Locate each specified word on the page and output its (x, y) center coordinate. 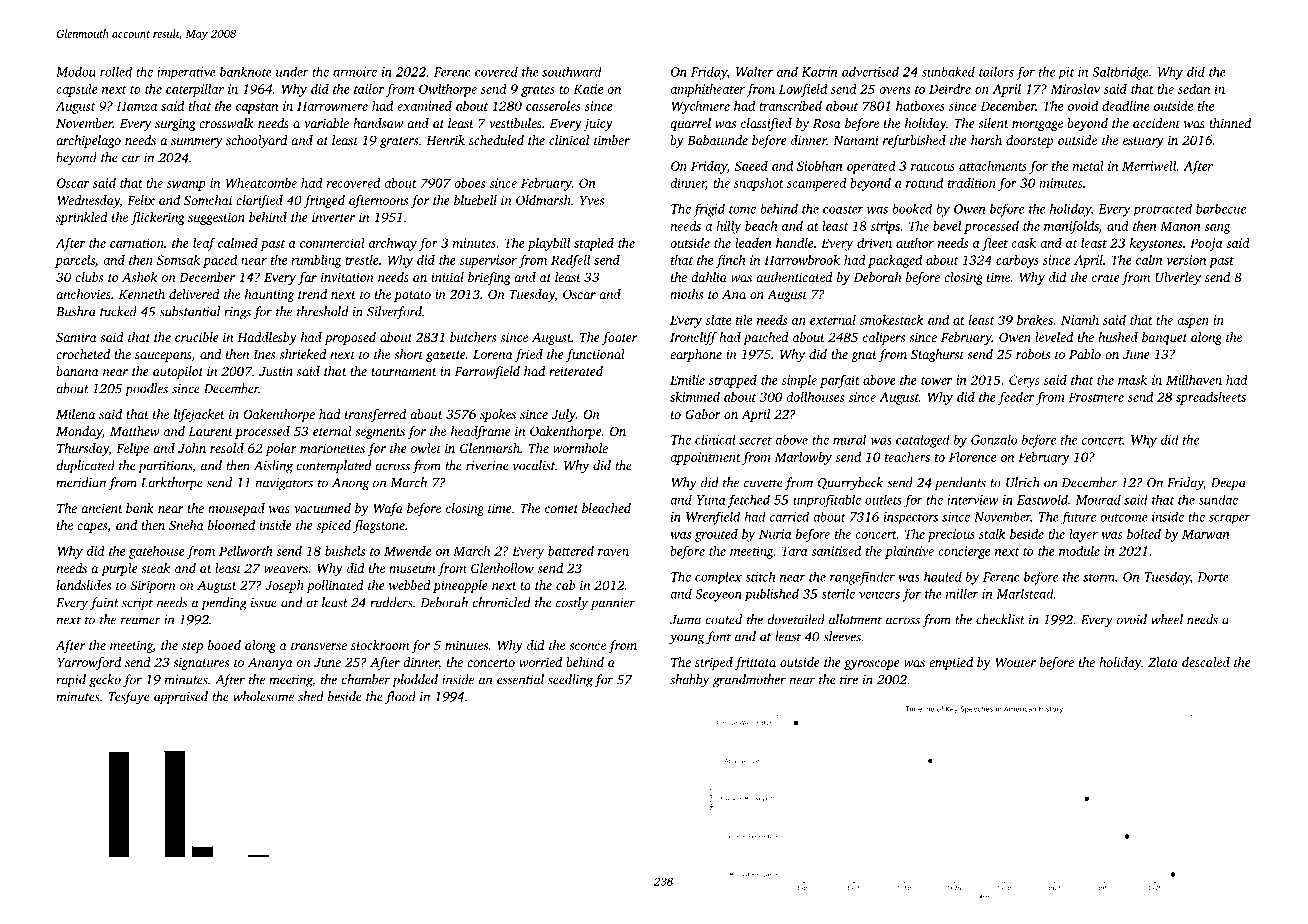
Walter (754, 72)
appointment (705, 458)
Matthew (135, 431)
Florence (972, 457)
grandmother (749, 681)
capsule (77, 90)
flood (400, 697)
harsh (986, 140)
